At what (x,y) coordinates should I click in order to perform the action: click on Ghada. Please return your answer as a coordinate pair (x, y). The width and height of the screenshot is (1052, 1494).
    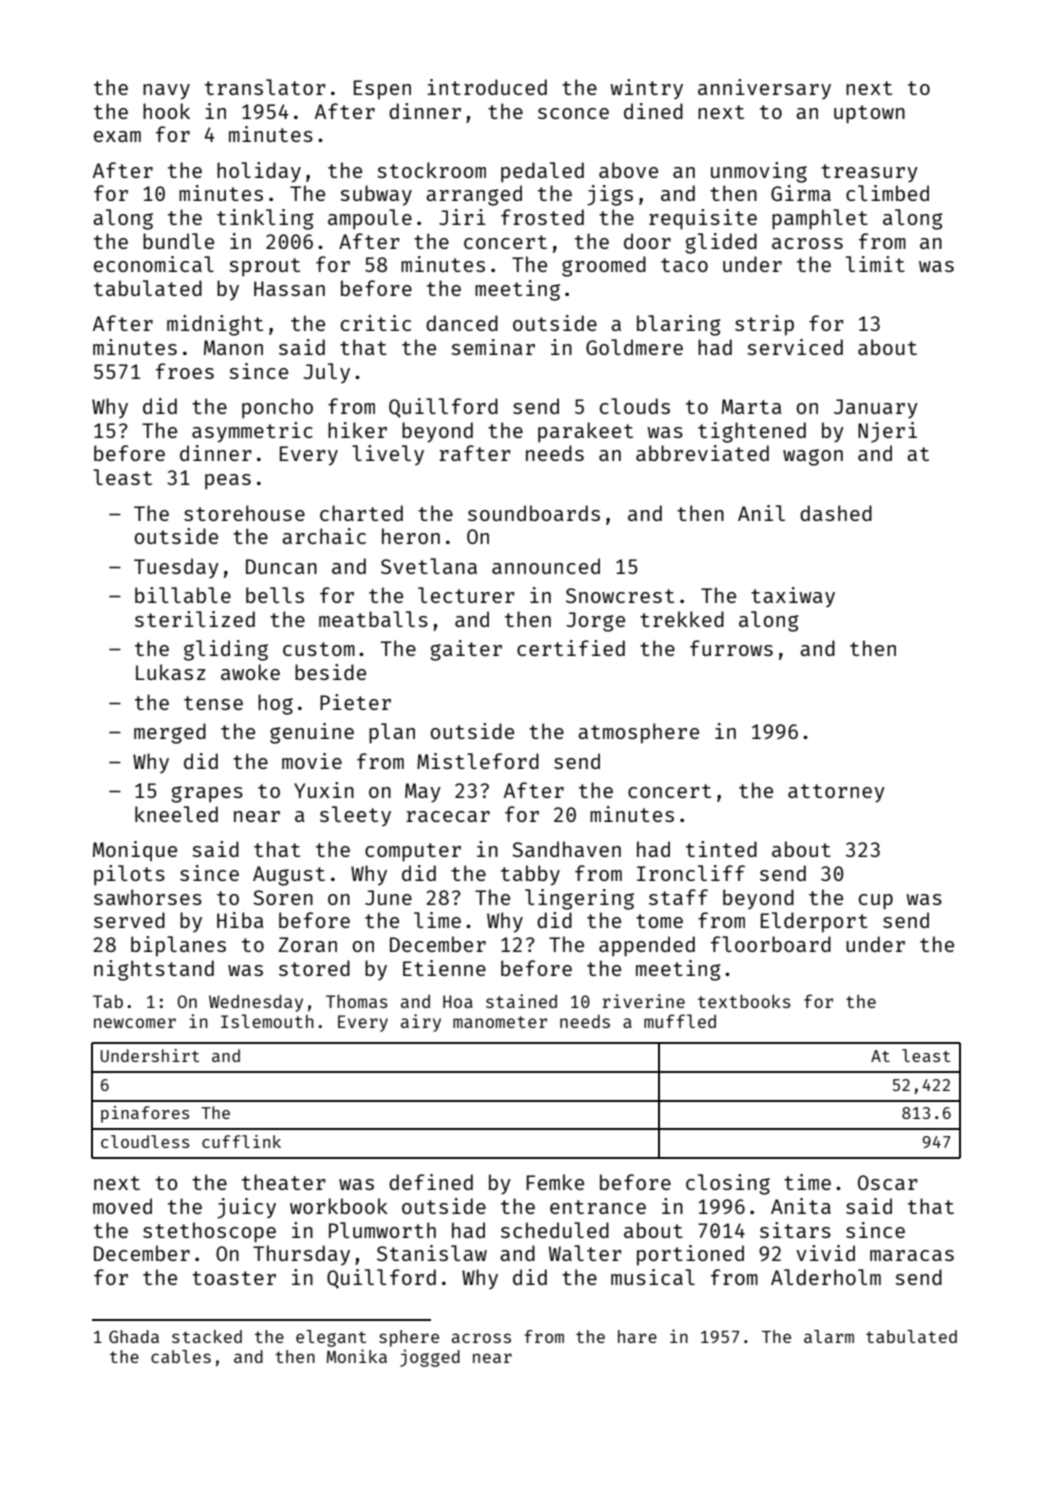
    Looking at the image, I should click on (134, 1336).
